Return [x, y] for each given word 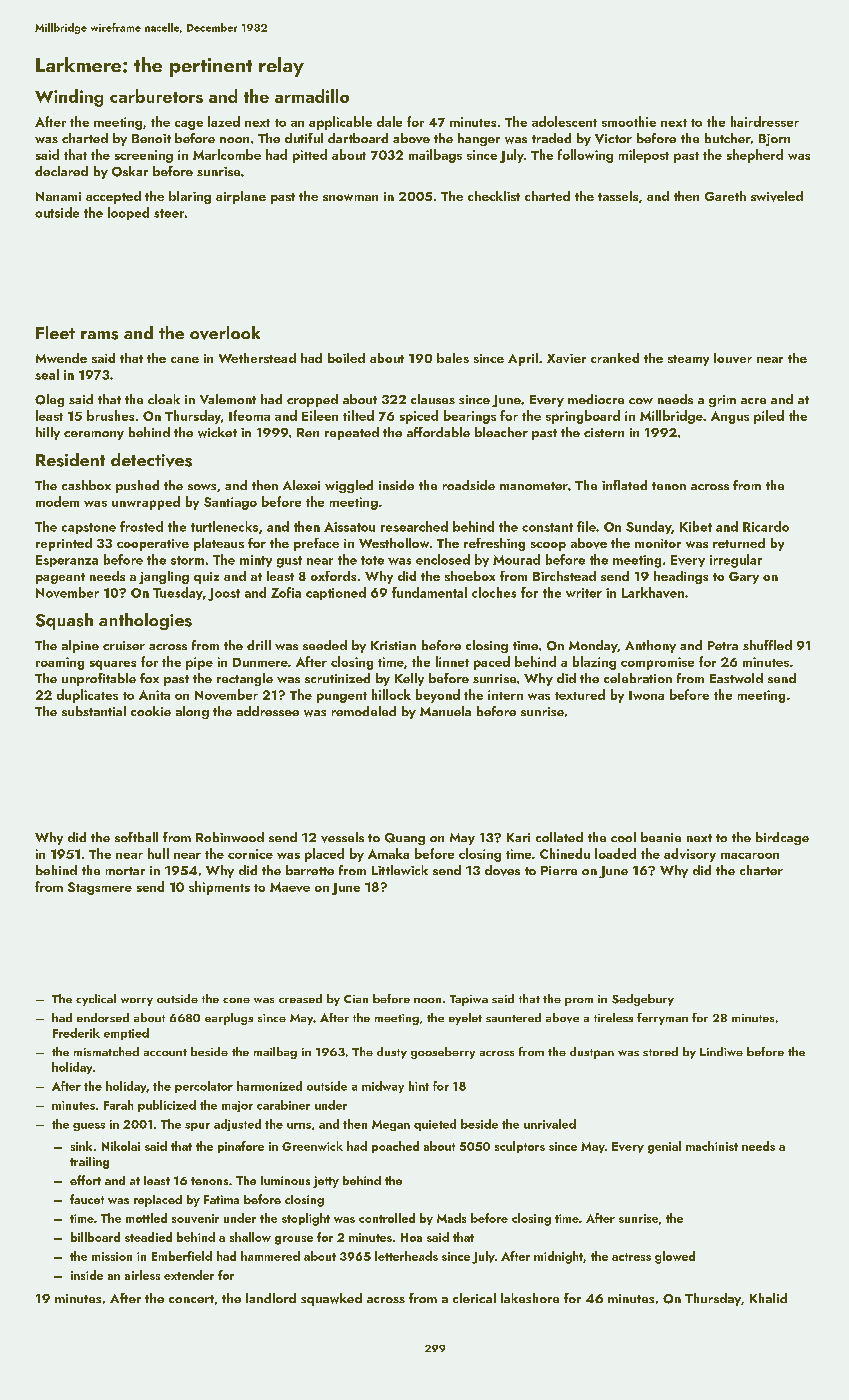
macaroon [750, 856]
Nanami [58, 196]
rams [99, 335]
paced [492, 663]
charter [761, 870]
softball [136, 837]
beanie [661, 837]
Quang [405, 839]
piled [769, 417]
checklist [494, 196]
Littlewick [400, 870]
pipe [199, 663]
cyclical [96, 1000]
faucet [87, 1199]
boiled [346, 358]
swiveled [777, 196]
